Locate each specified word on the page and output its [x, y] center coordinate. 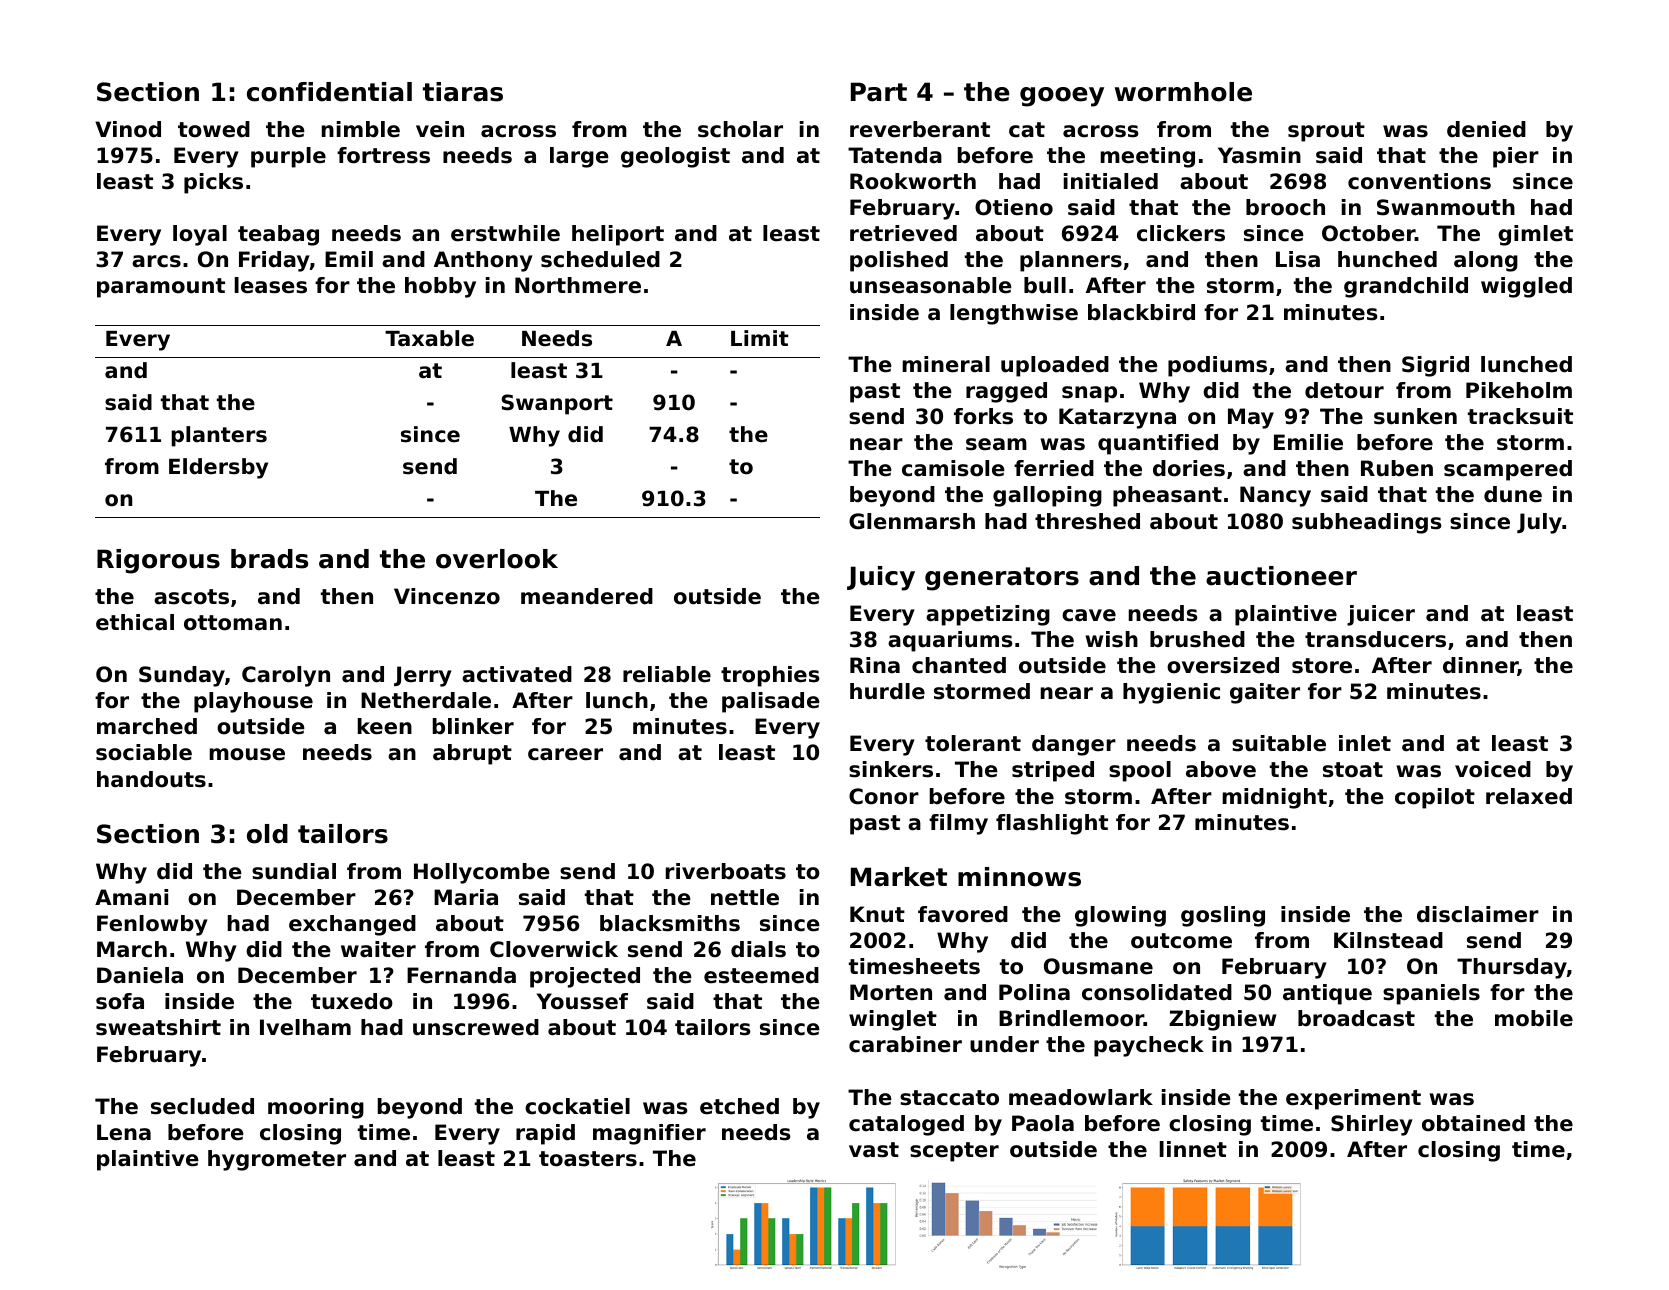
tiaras [463, 92]
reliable [667, 674]
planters [219, 436]
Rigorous [158, 561]
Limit [760, 338]
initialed [1111, 181]
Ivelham [305, 1027]
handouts [151, 779]
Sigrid [1435, 366]
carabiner [905, 1044]
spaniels [1431, 994]
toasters [588, 1159]
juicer [1381, 615]
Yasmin [1259, 155]
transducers [1375, 639]
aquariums [950, 641]
